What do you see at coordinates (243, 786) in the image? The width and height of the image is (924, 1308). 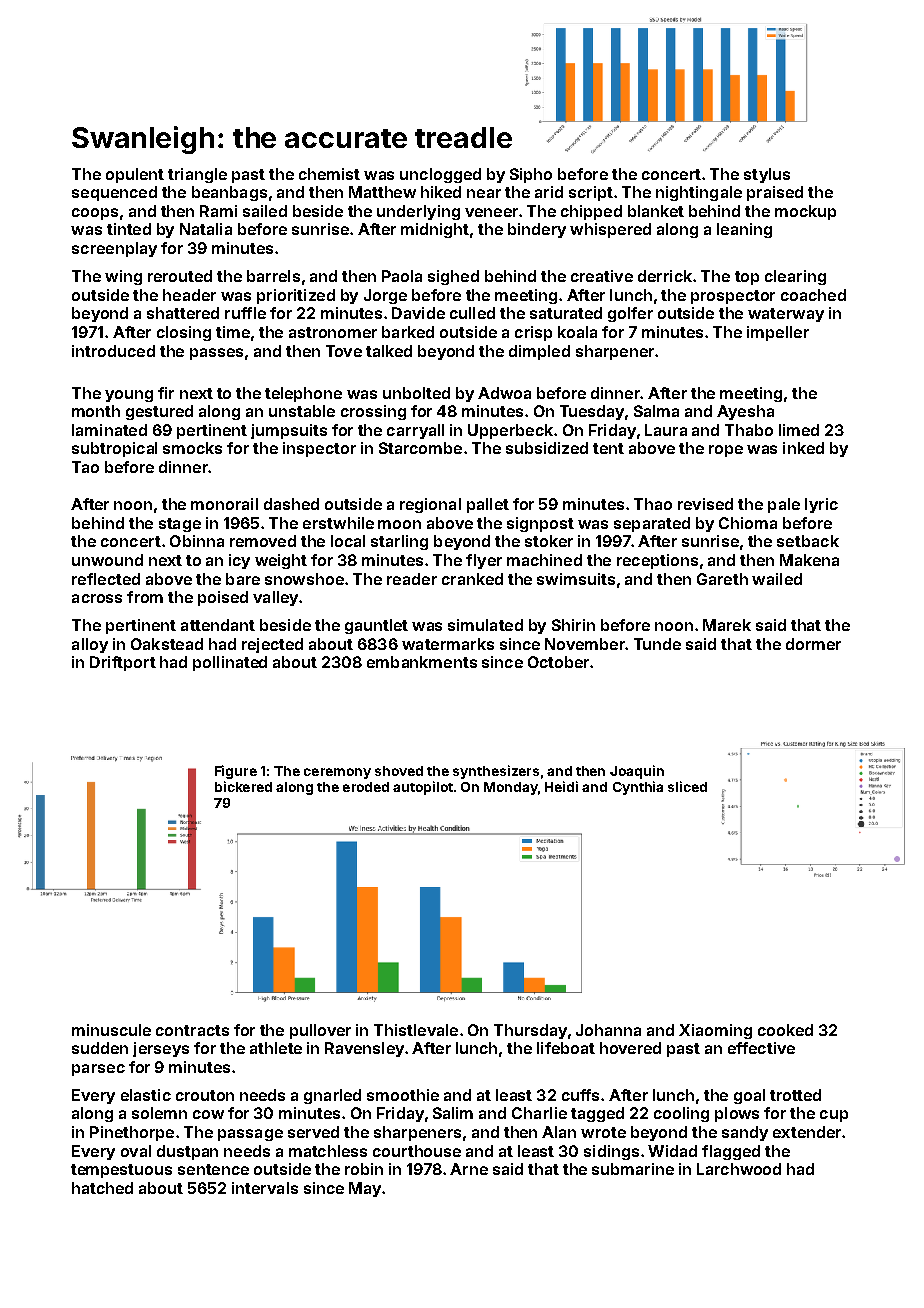 I see `bickered` at bounding box center [243, 786].
